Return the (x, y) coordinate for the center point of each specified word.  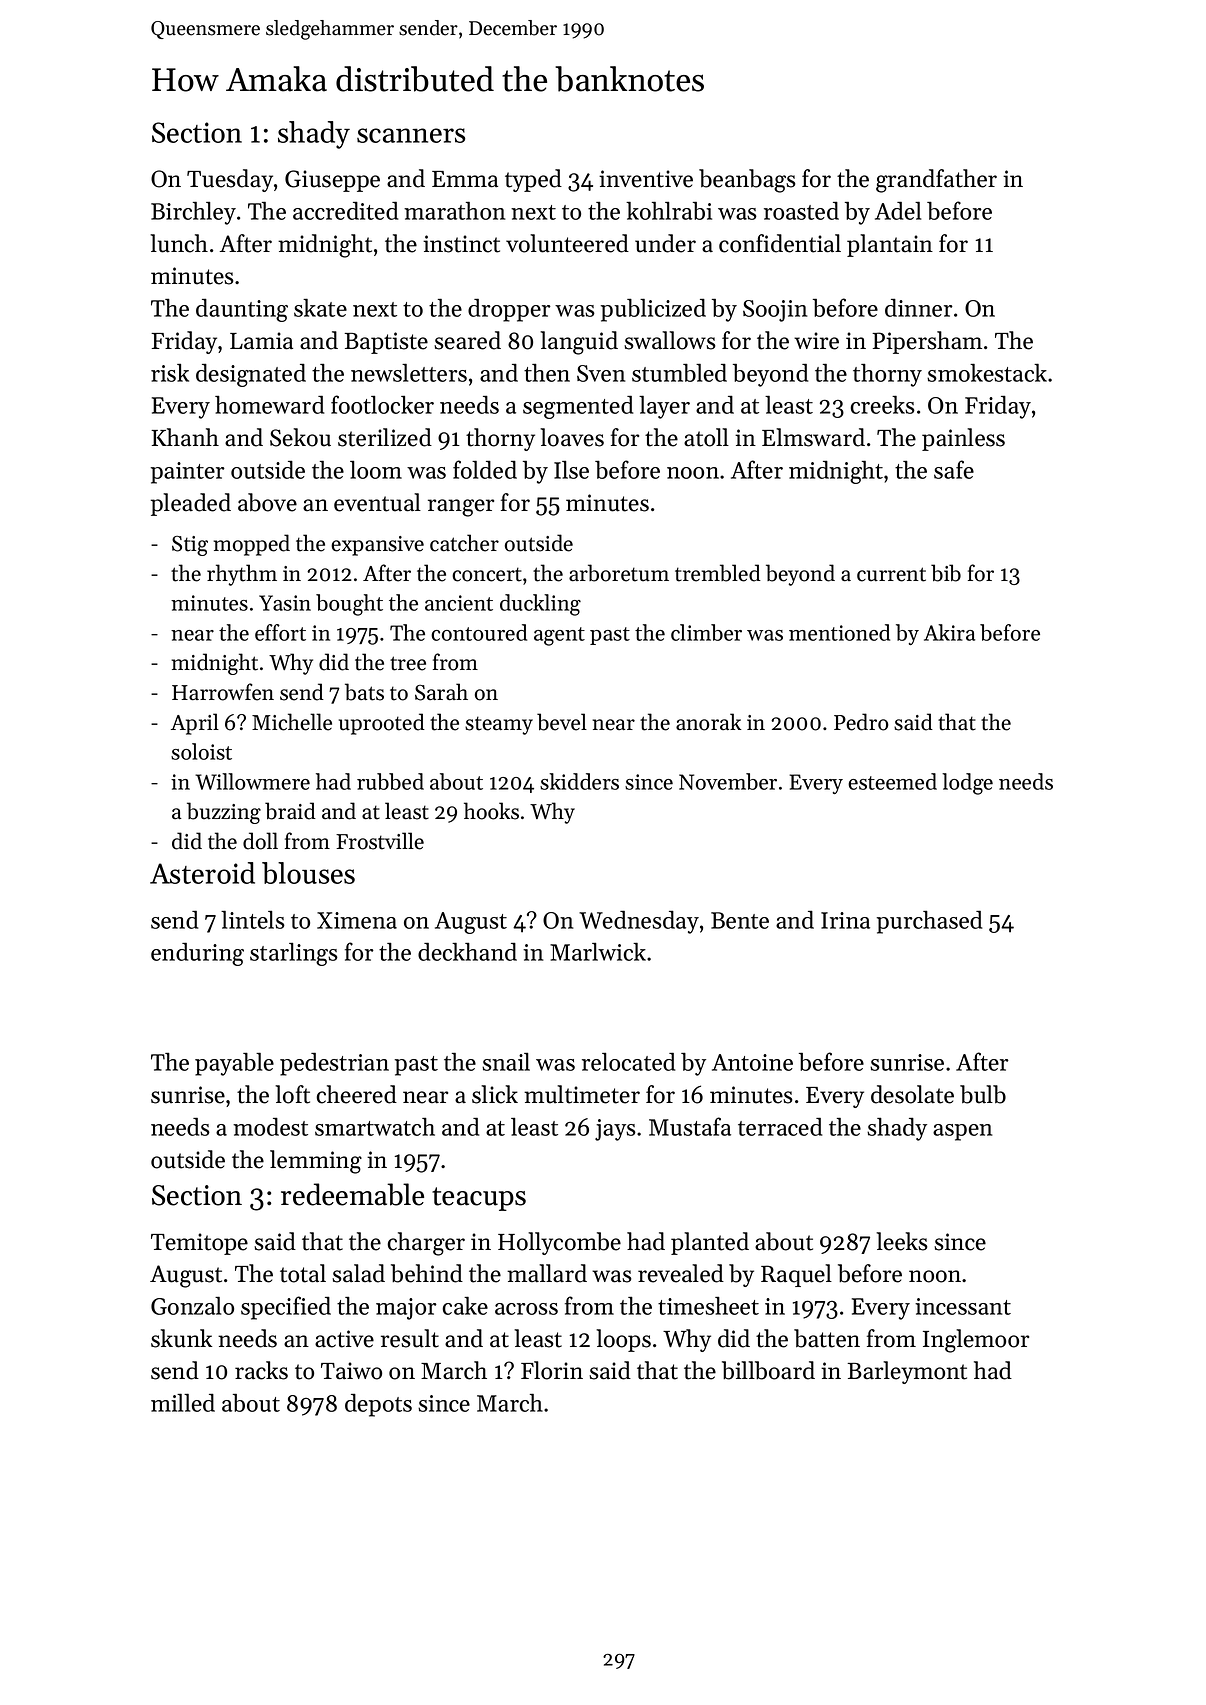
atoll (706, 437)
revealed (681, 1273)
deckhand (467, 951)
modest (270, 1127)
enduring (197, 954)
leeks (902, 1241)
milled (183, 1402)
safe (954, 469)
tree (408, 663)
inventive (646, 179)
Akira (949, 632)
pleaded (191, 504)
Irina (845, 920)
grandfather (936, 181)
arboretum (619, 573)
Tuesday (230, 180)
